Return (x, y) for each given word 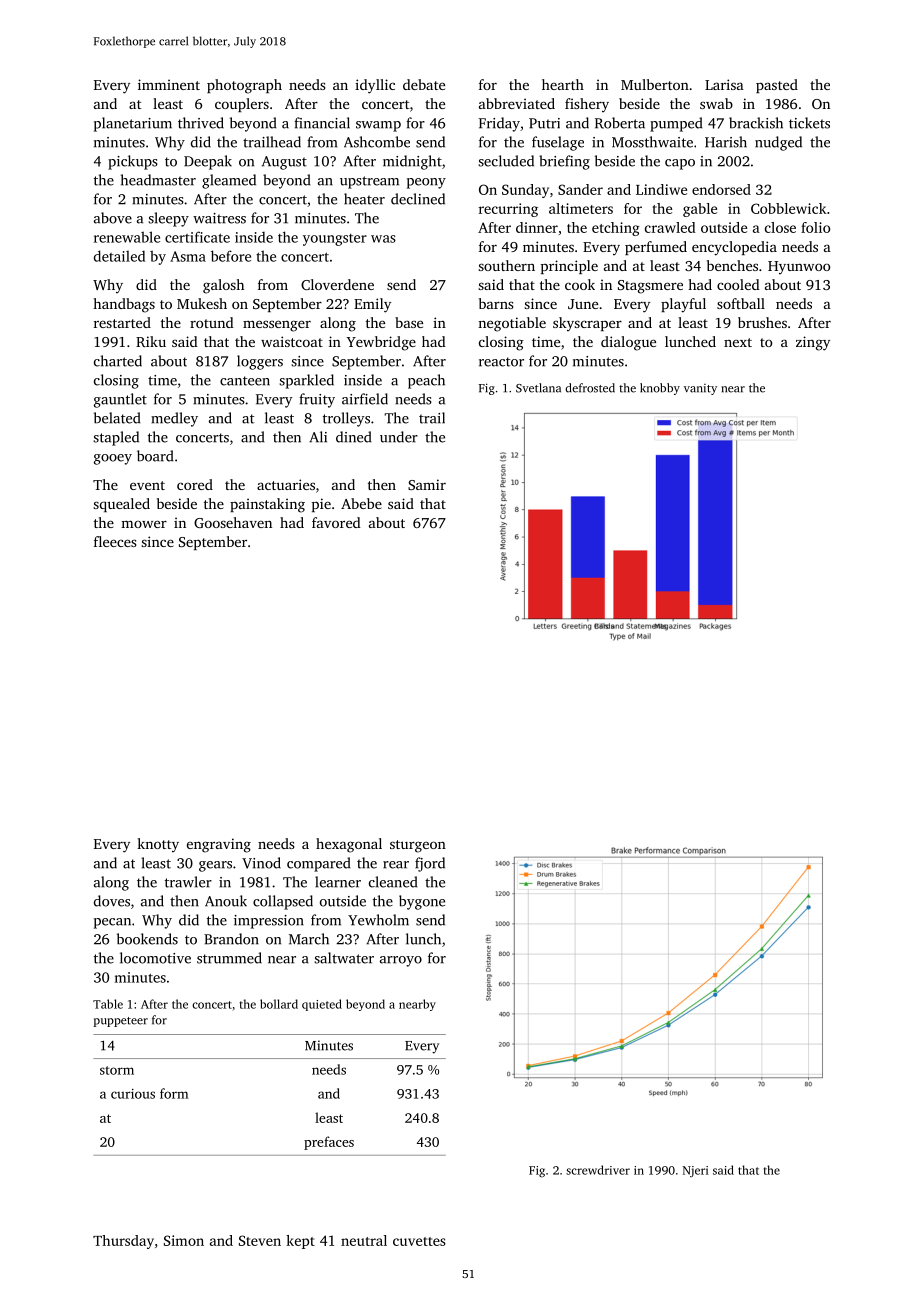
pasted (777, 86)
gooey (113, 459)
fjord (430, 864)
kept (300, 1242)
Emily (372, 305)
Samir (427, 484)
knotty (158, 845)
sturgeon (418, 846)
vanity (700, 389)
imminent (169, 84)
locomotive (155, 958)
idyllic (375, 86)
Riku (151, 341)
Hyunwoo (799, 267)
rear (396, 865)
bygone (422, 902)
